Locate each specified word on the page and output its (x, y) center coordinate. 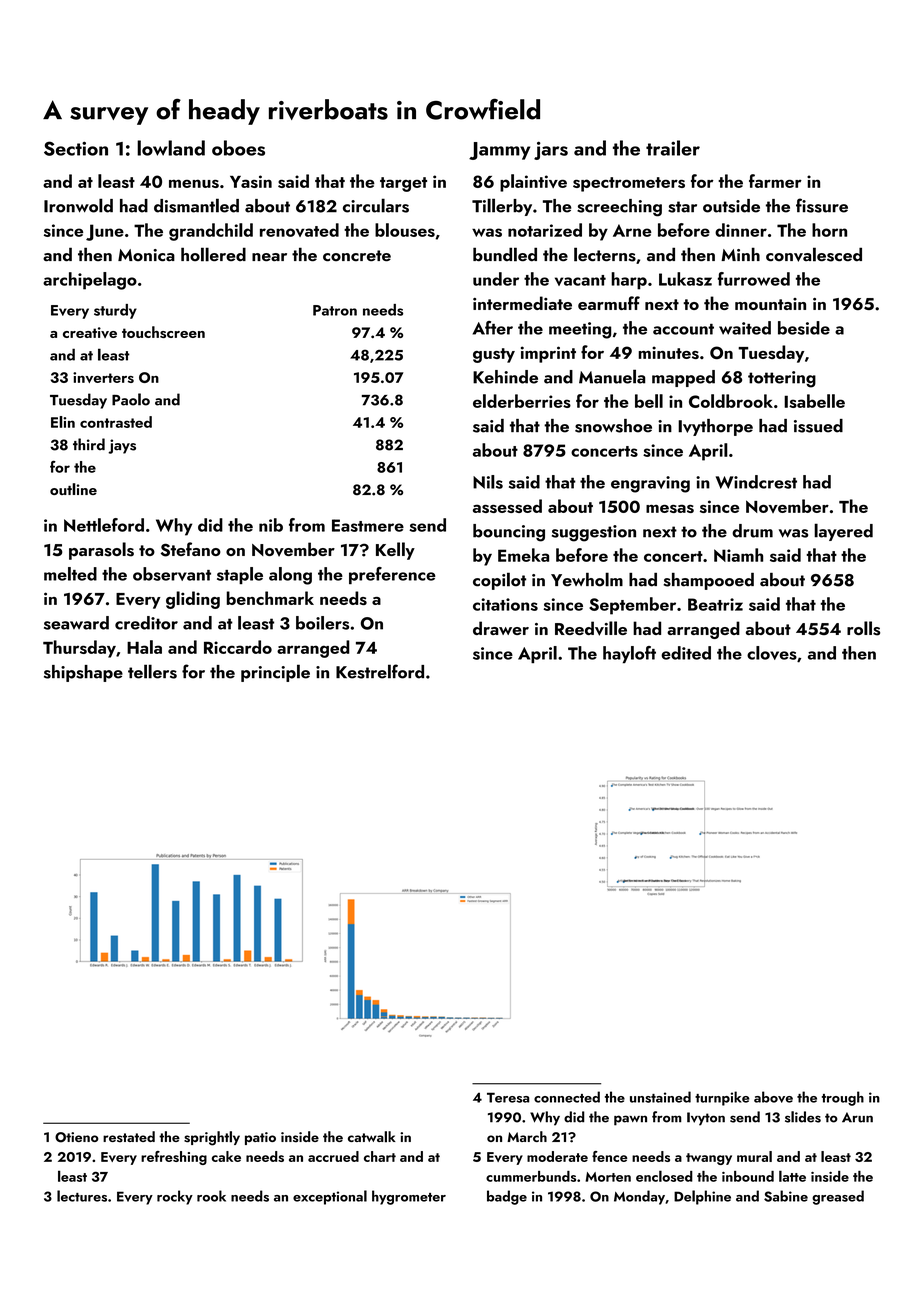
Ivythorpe (715, 427)
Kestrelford (380, 671)
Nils (488, 482)
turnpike (722, 1098)
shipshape (83, 673)
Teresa (508, 1097)
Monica (146, 255)
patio (260, 1138)
